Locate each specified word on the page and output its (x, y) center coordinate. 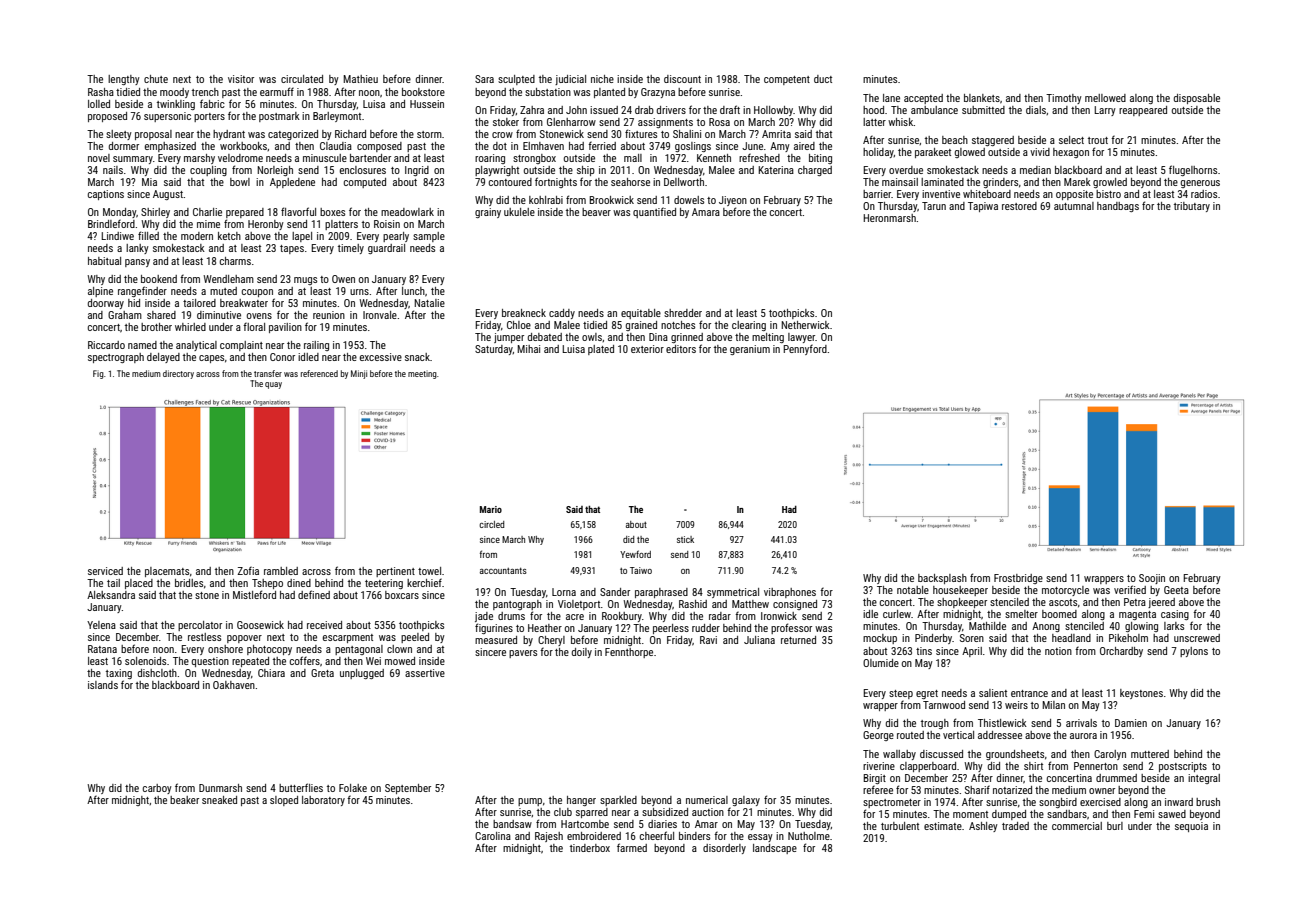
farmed (632, 847)
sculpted (516, 80)
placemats (167, 572)
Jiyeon (733, 201)
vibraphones (790, 593)
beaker (184, 800)
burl (1115, 826)
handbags (1118, 207)
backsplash (942, 579)
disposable (1197, 99)
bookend (159, 279)
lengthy (124, 80)
